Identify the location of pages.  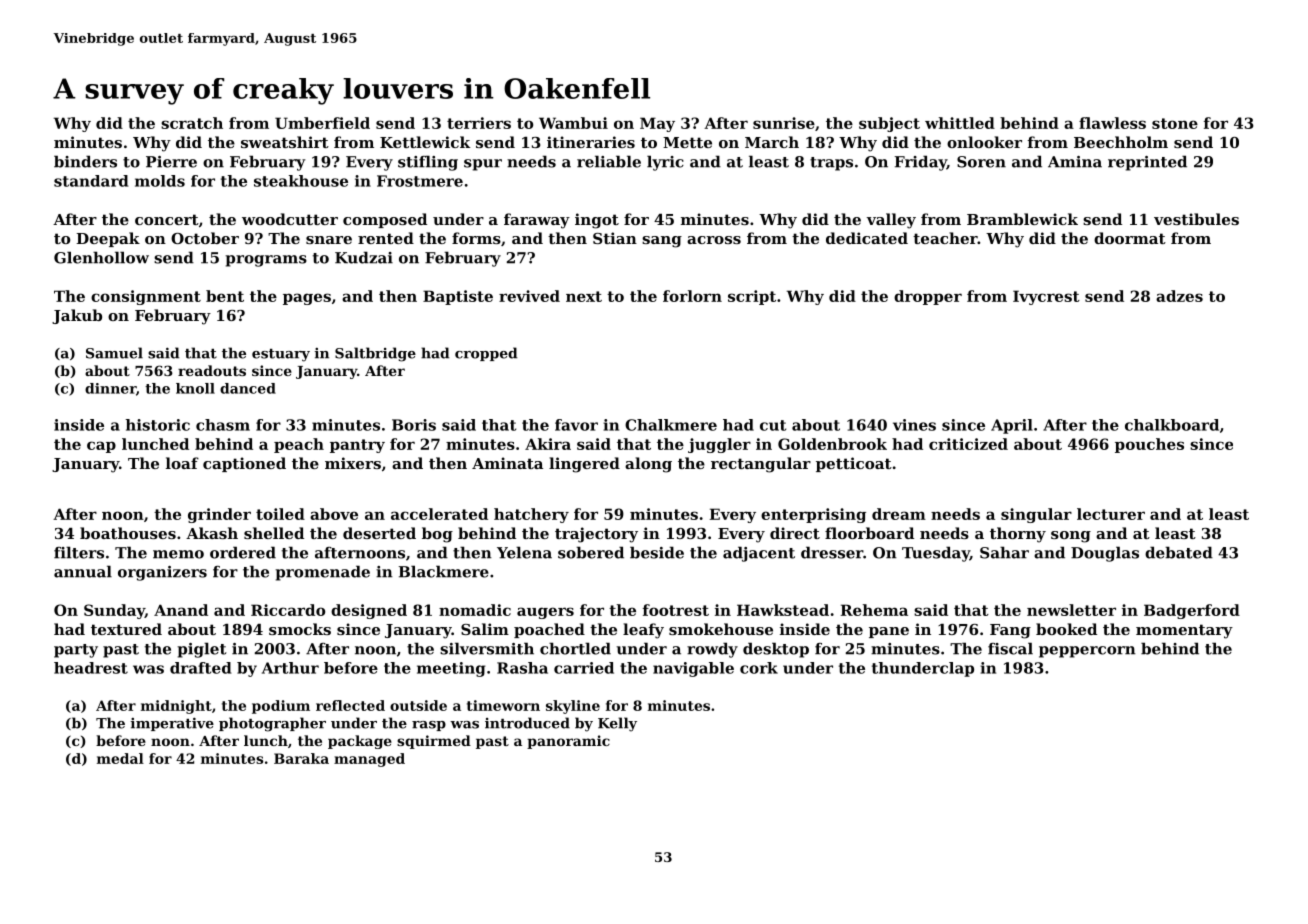
(307, 299).
